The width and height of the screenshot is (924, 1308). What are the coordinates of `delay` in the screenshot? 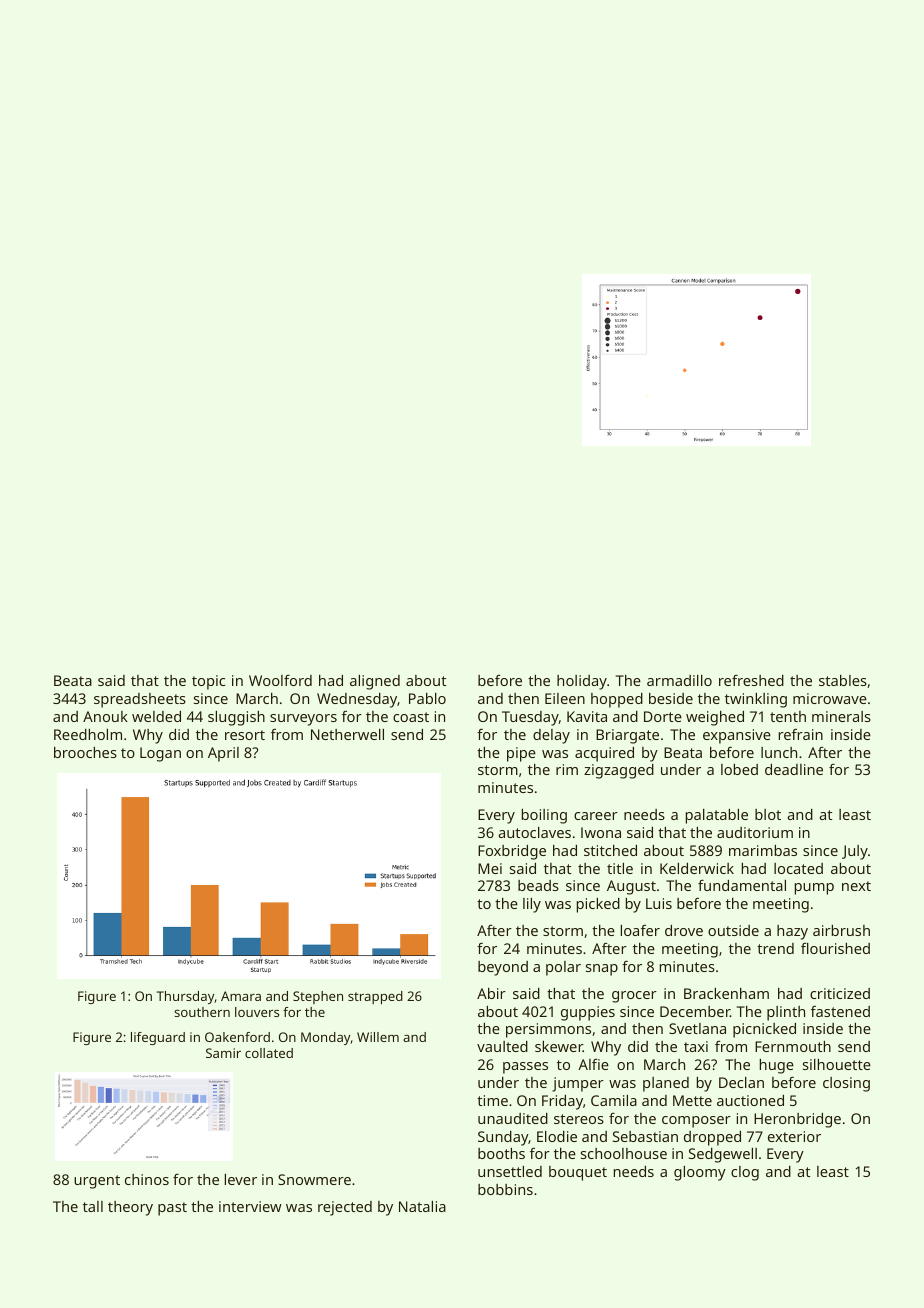 It's located at (551, 736).
